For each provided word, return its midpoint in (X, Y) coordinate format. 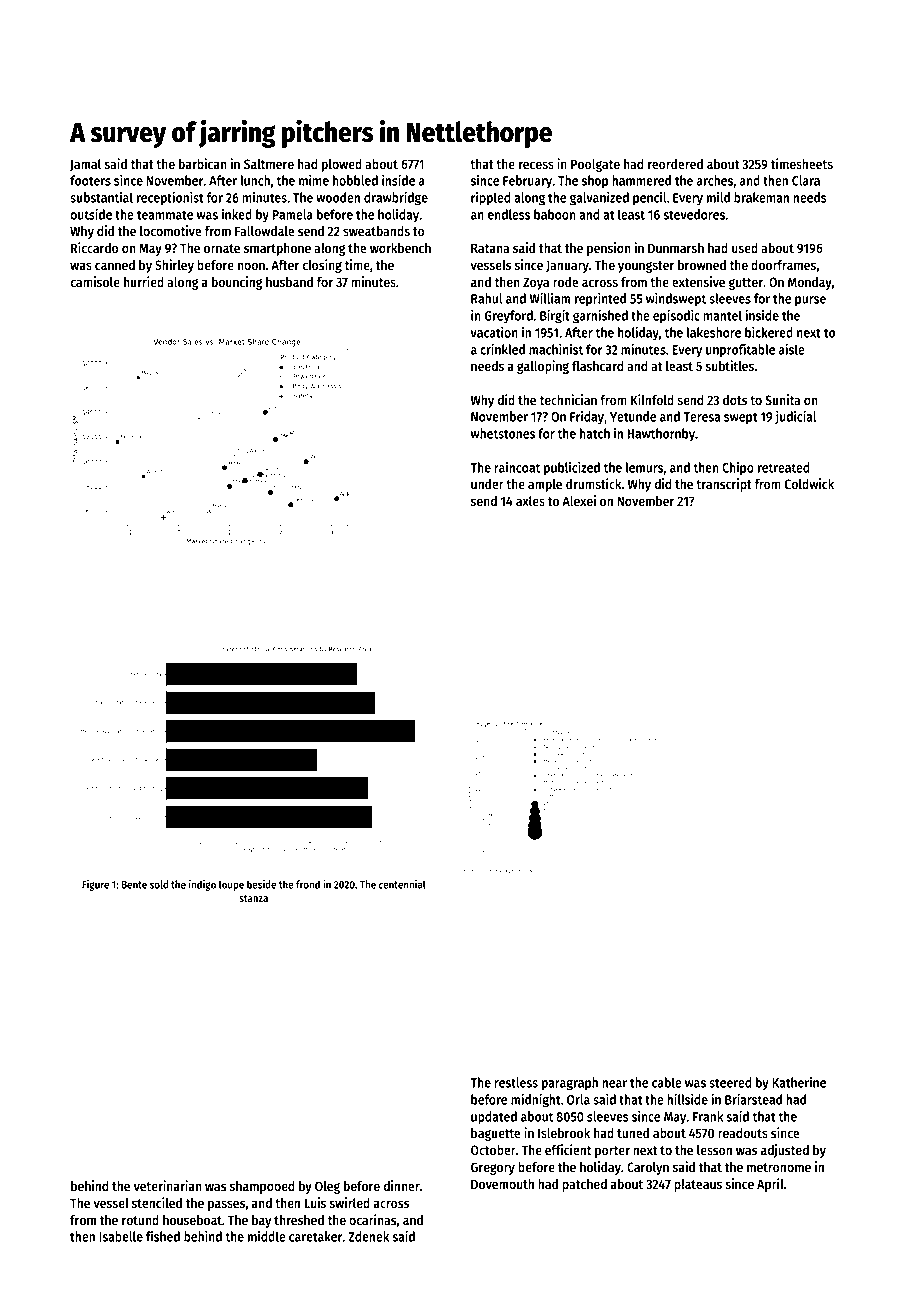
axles (530, 501)
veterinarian (168, 1186)
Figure (95, 885)
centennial (402, 884)
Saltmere (269, 164)
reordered (675, 164)
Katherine (799, 1082)
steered (730, 1082)
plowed (342, 165)
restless (516, 1082)
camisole (95, 281)
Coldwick (809, 484)
